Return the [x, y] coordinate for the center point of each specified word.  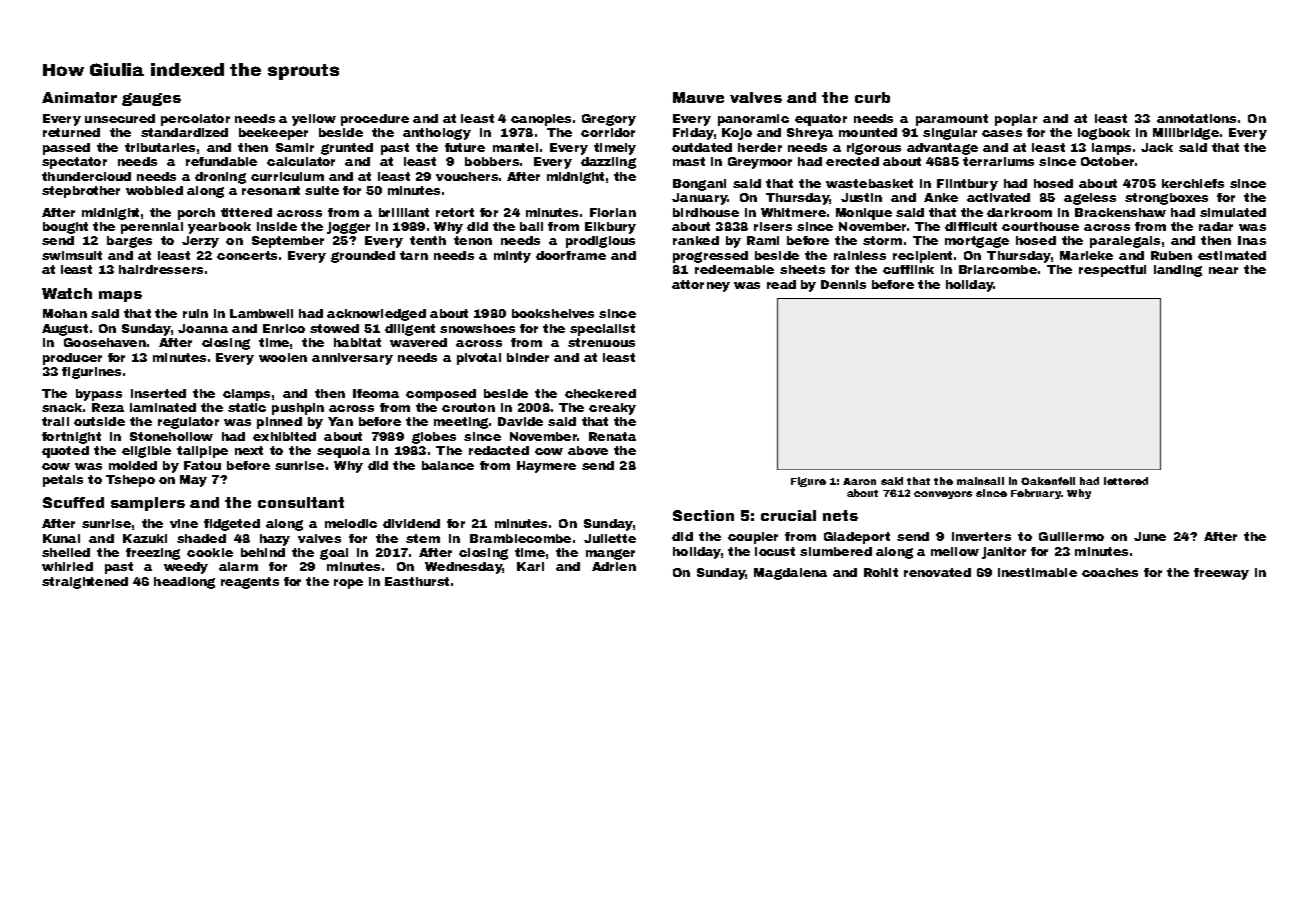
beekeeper [273, 134]
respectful [1112, 271]
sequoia [343, 452]
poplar [1016, 120]
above [588, 450]
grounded [363, 257]
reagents [250, 583]
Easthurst [417, 581]
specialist [602, 330]
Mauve [698, 97]
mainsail [980, 481]
